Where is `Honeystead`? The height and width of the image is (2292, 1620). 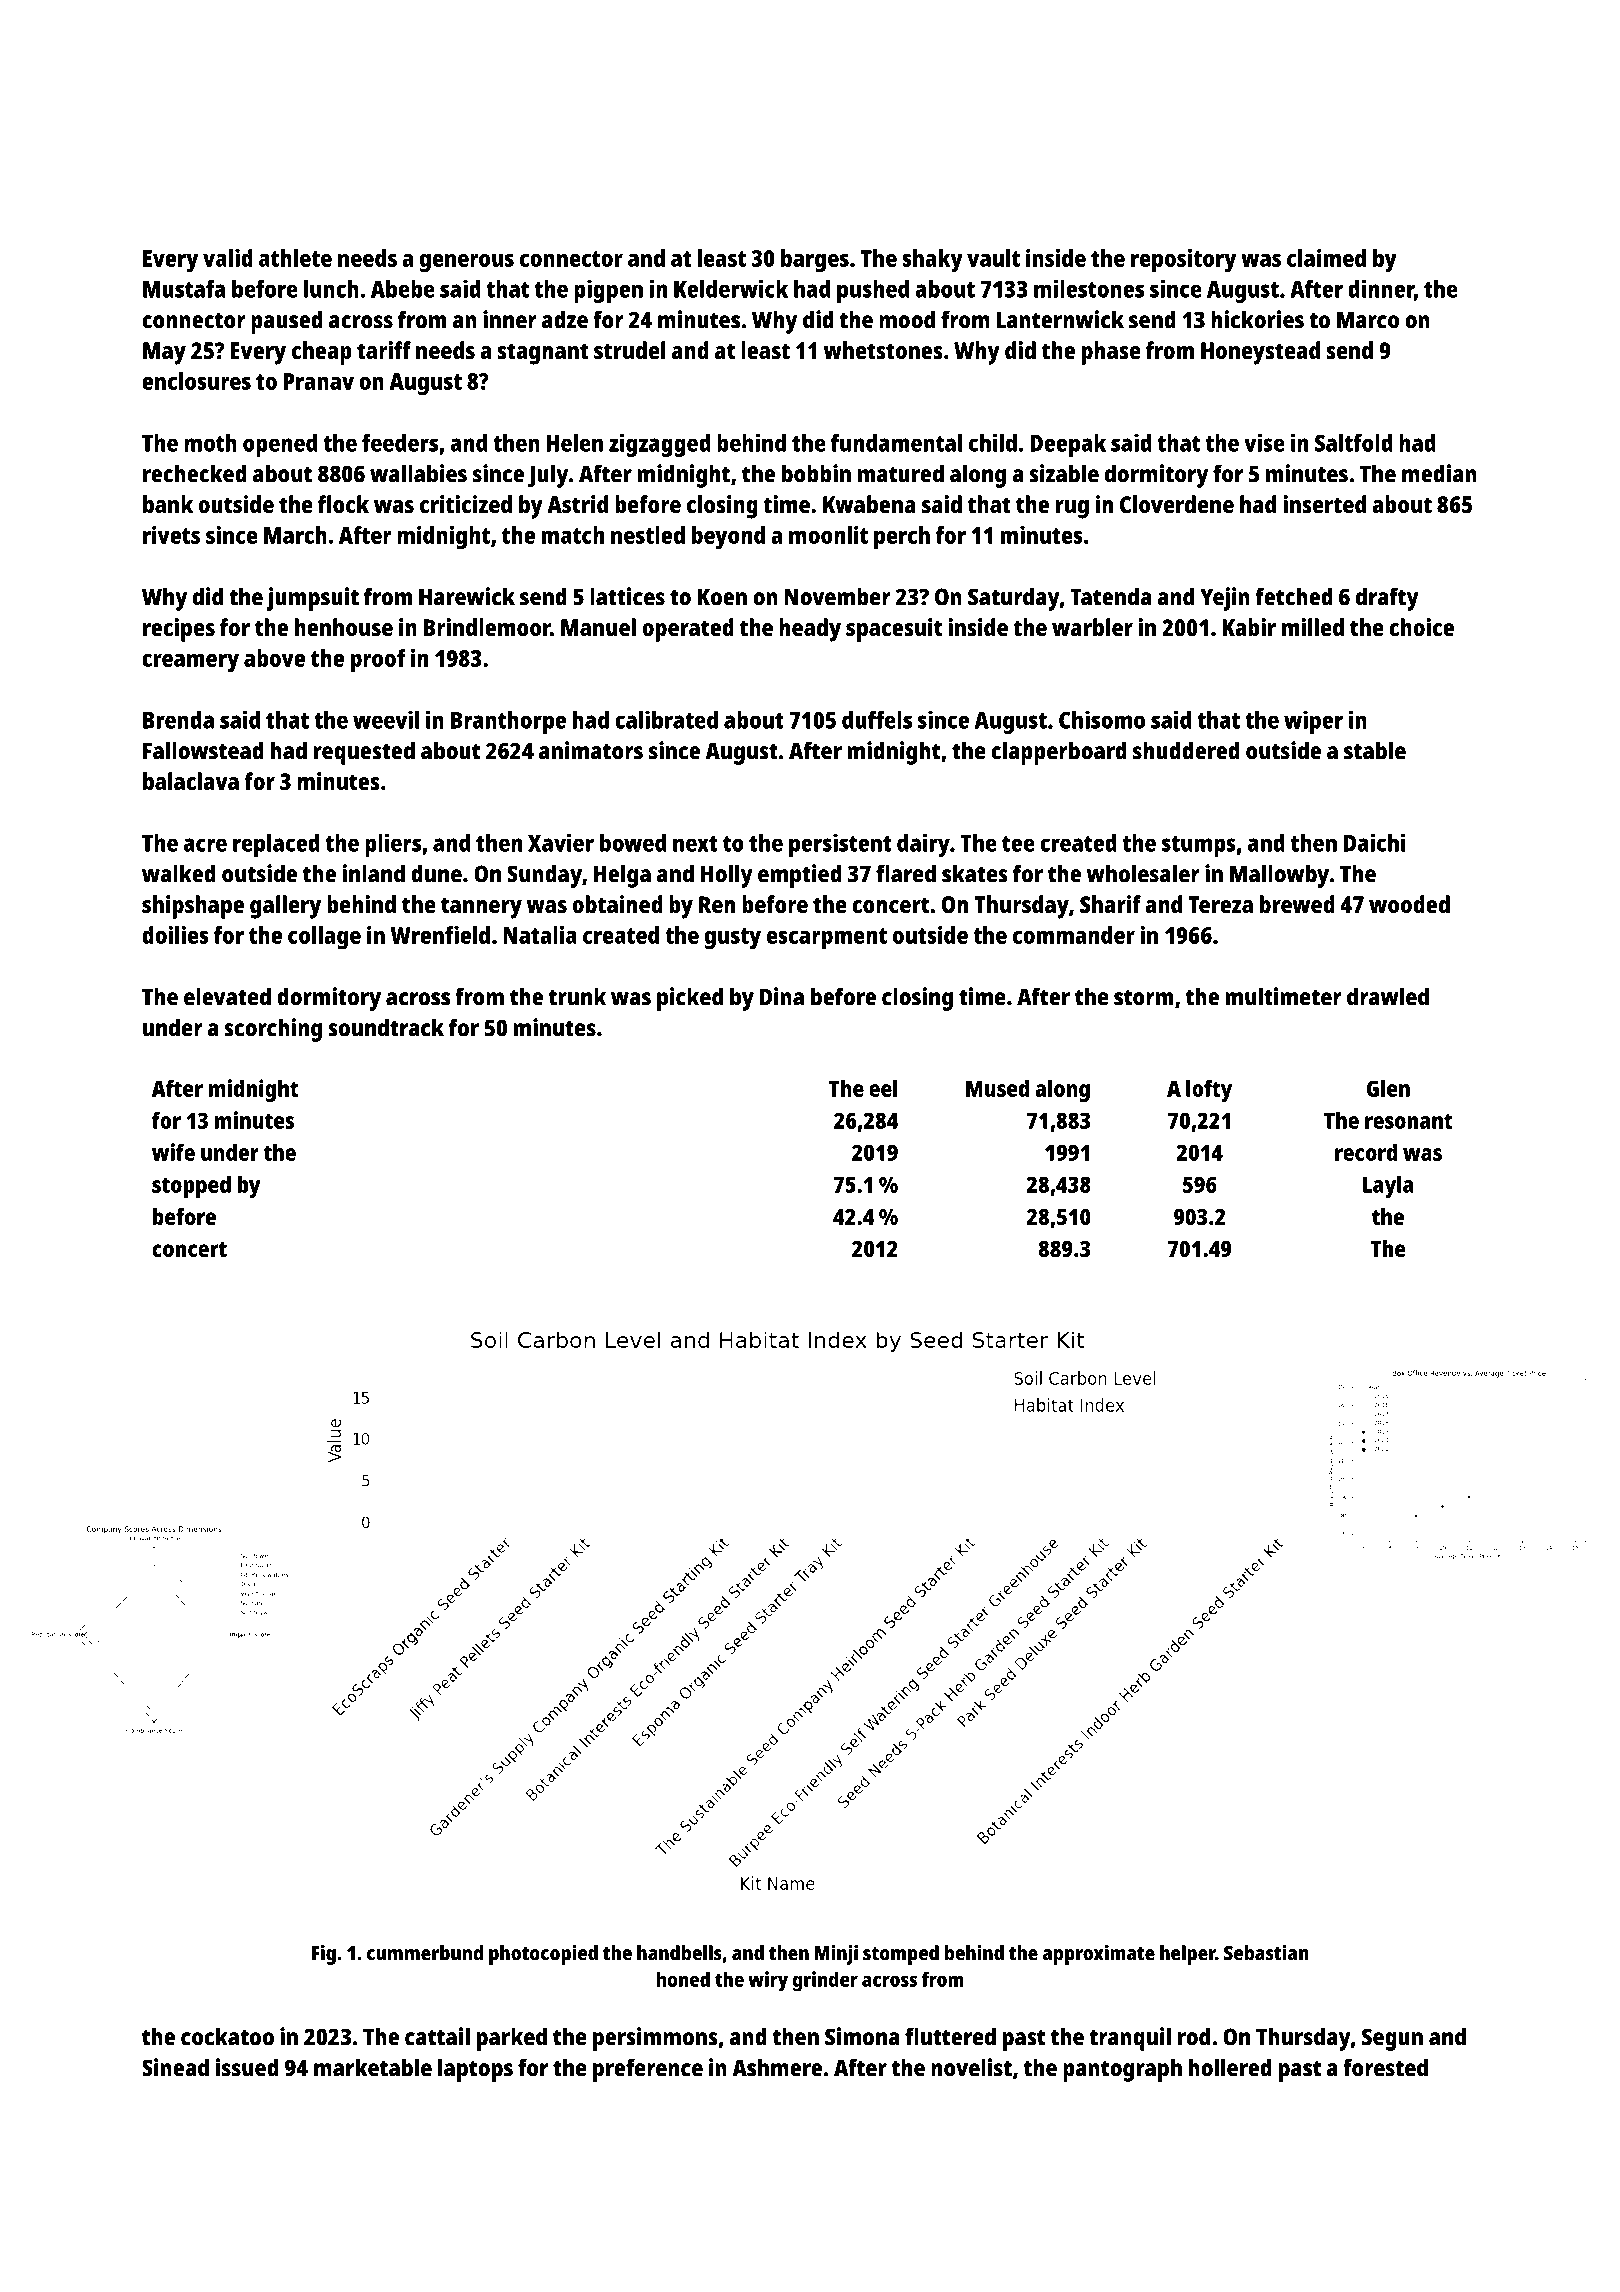 Honeystead is located at coordinates (1260, 353).
